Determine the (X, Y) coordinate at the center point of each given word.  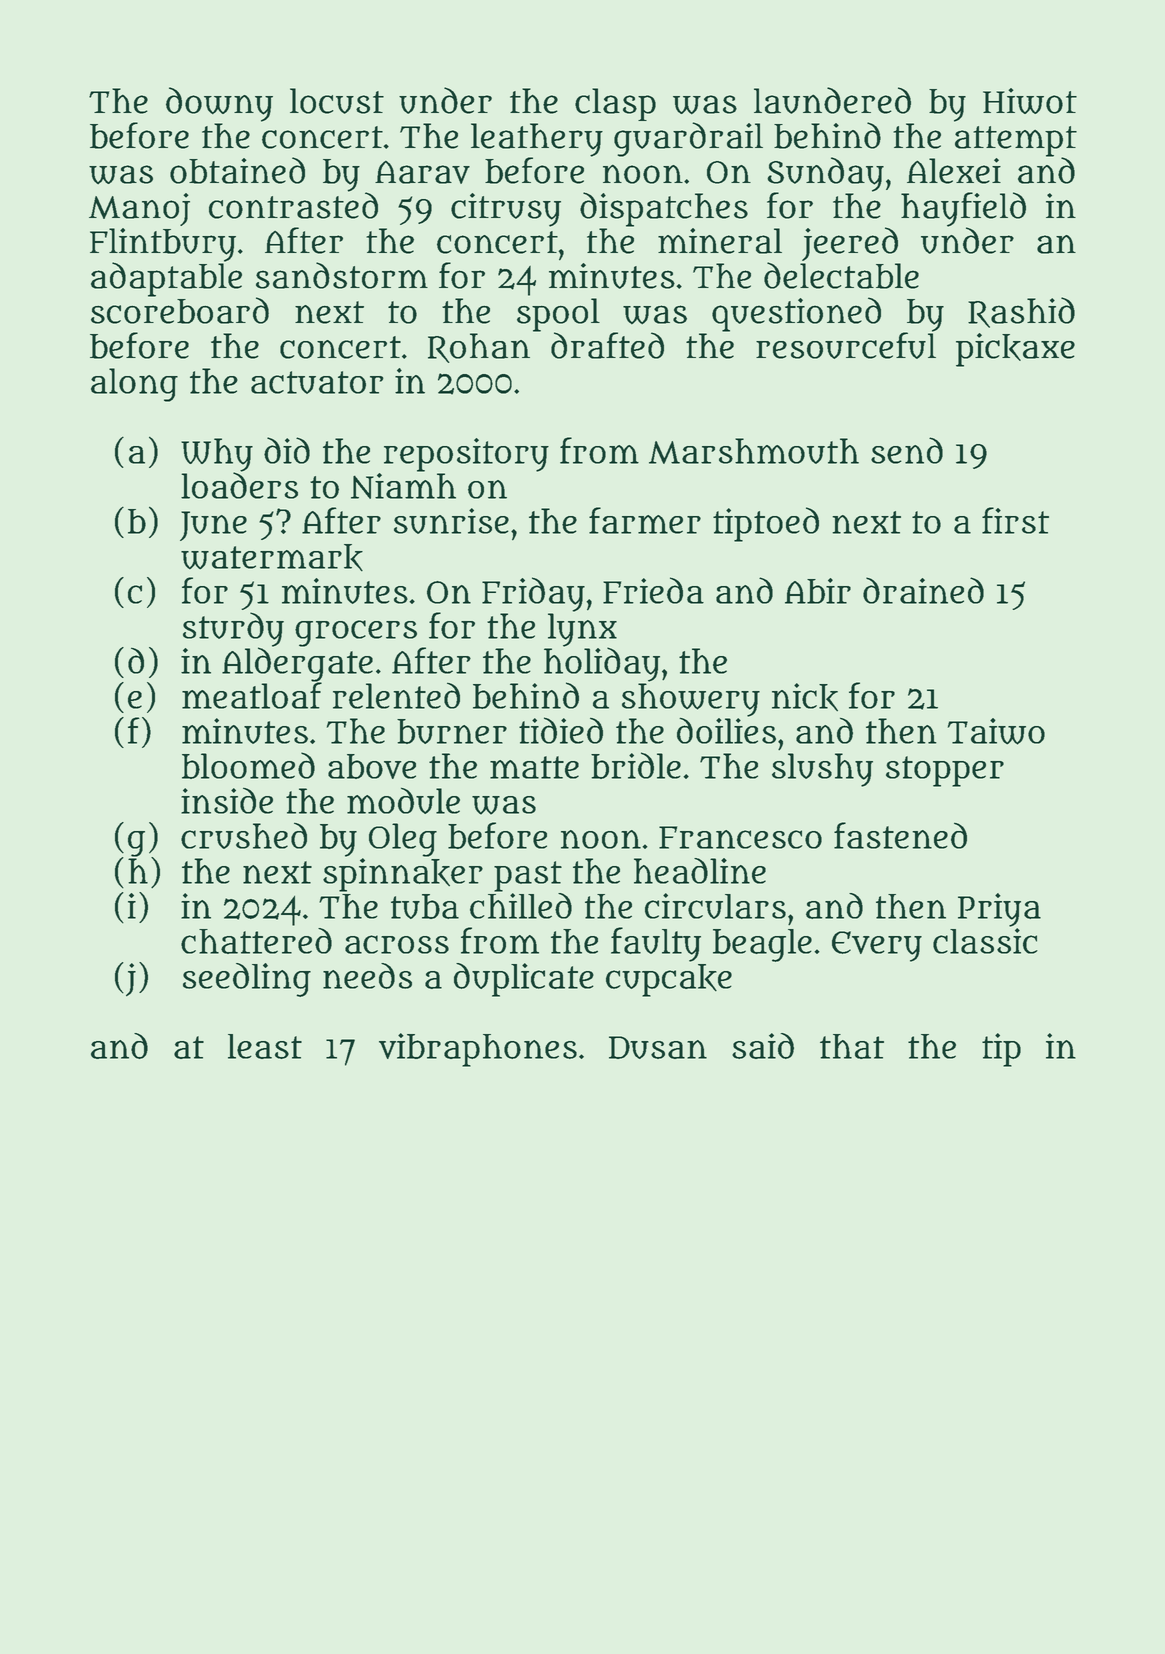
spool (558, 315)
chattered (256, 941)
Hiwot (1030, 101)
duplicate (524, 980)
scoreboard (180, 310)
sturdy (233, 629)
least (265, 1046)
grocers (356, 633)
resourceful (846, 345)
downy (219, 104)
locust (337, 101)
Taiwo (996, 731)
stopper (945, 771)
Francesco (740, 837)
